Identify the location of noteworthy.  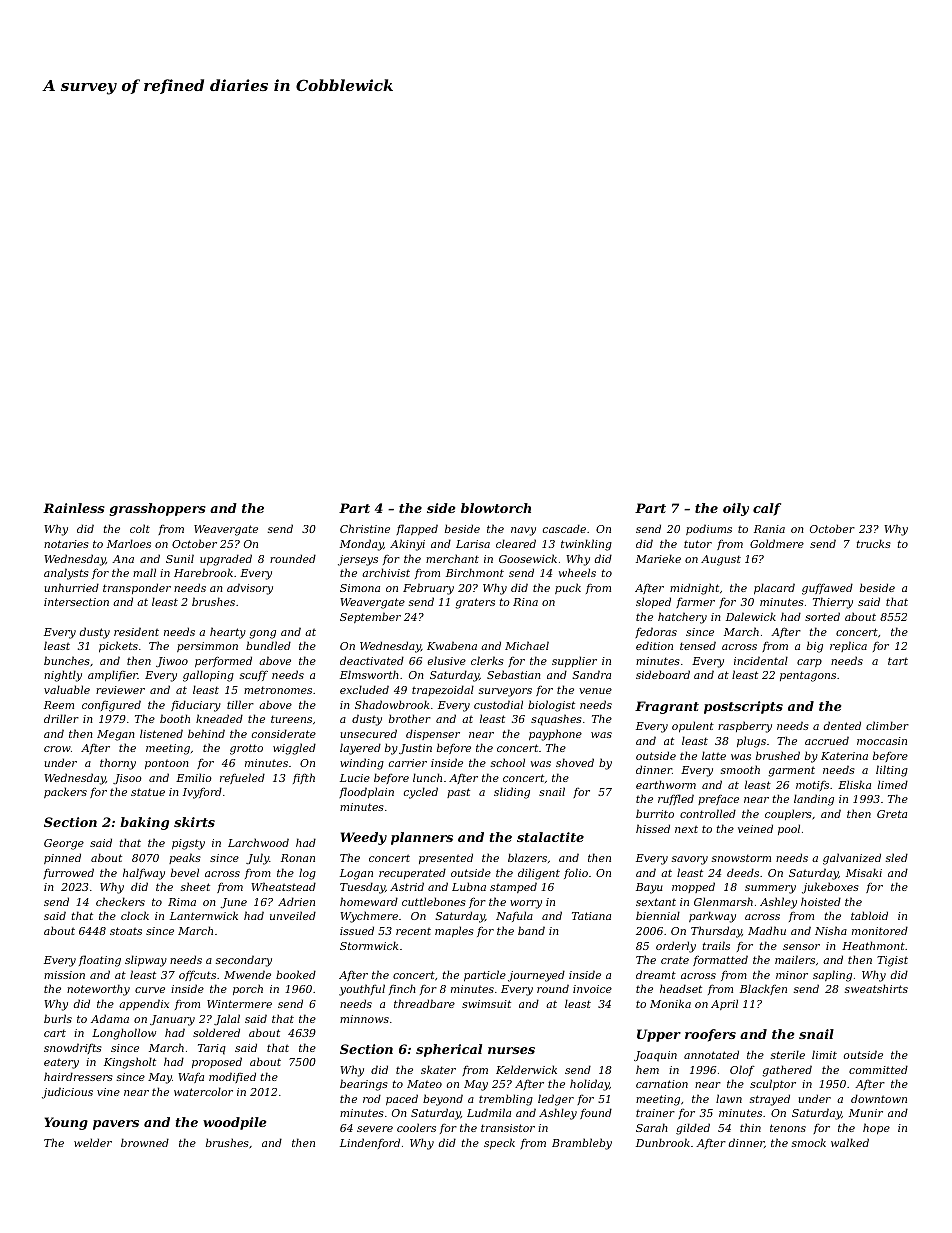
(98, 990).
